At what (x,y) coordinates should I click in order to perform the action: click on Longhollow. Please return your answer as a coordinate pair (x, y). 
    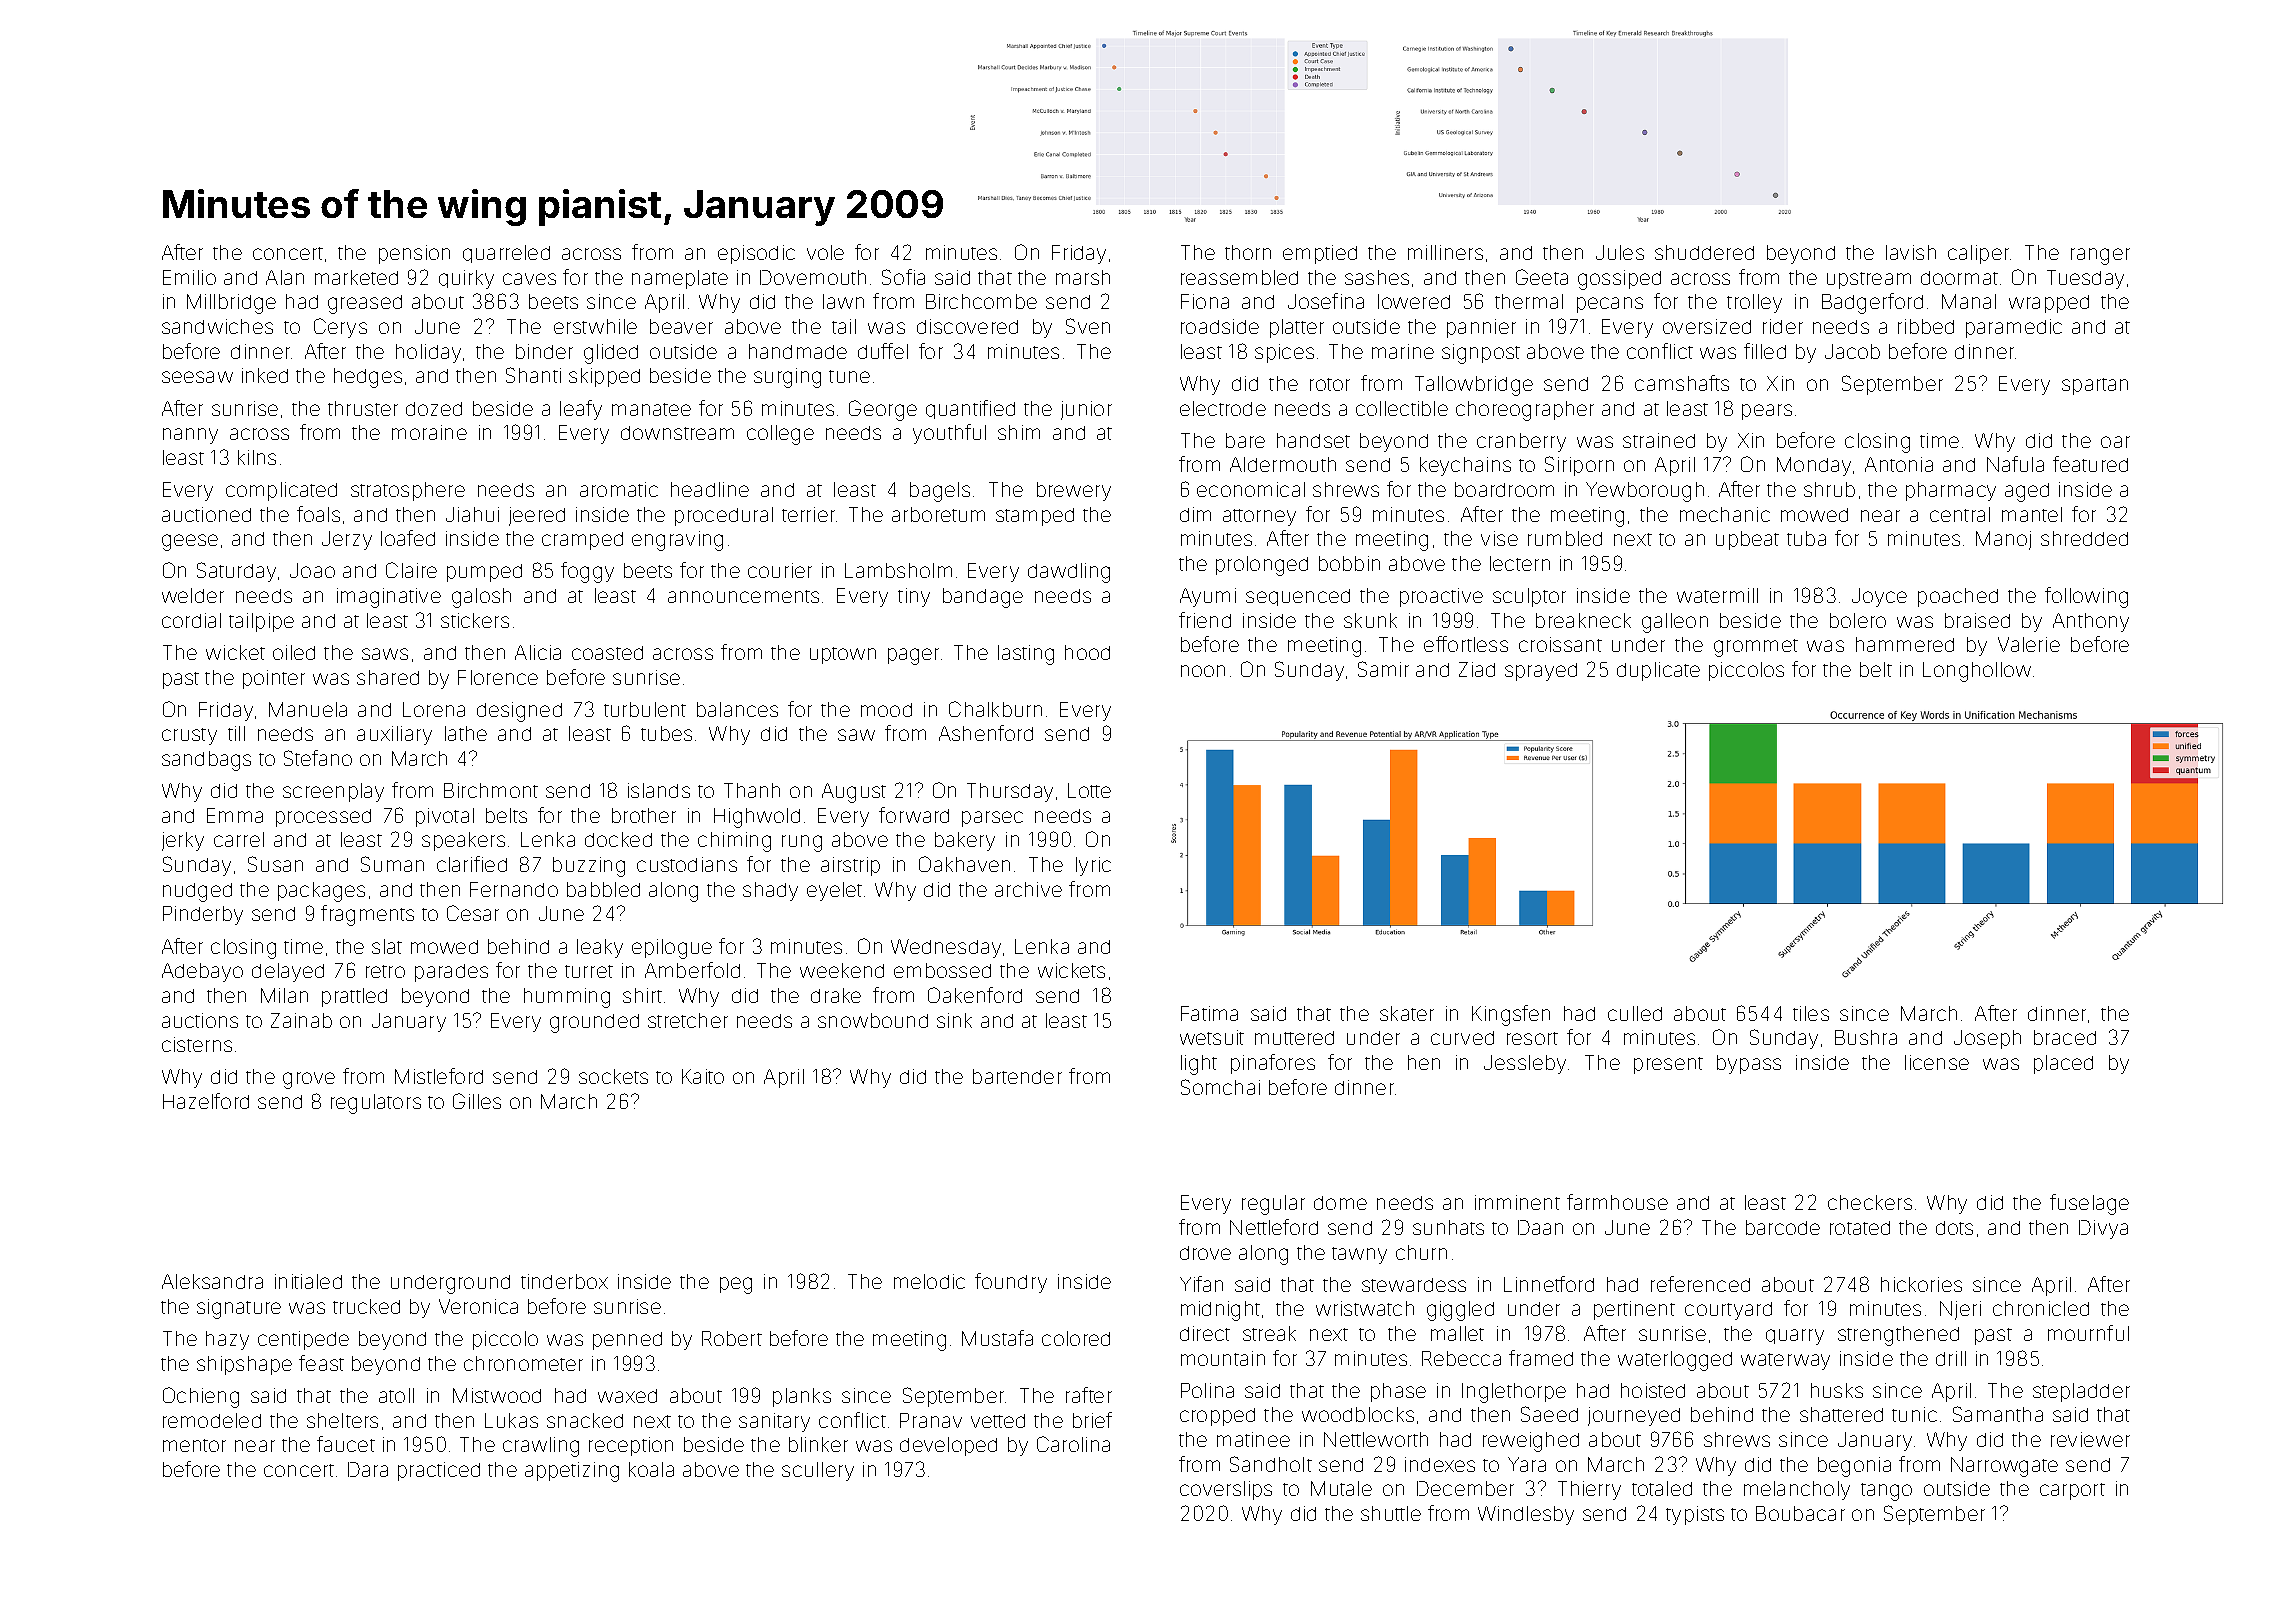
    Looking at the image, I should click on (1977, 672).
